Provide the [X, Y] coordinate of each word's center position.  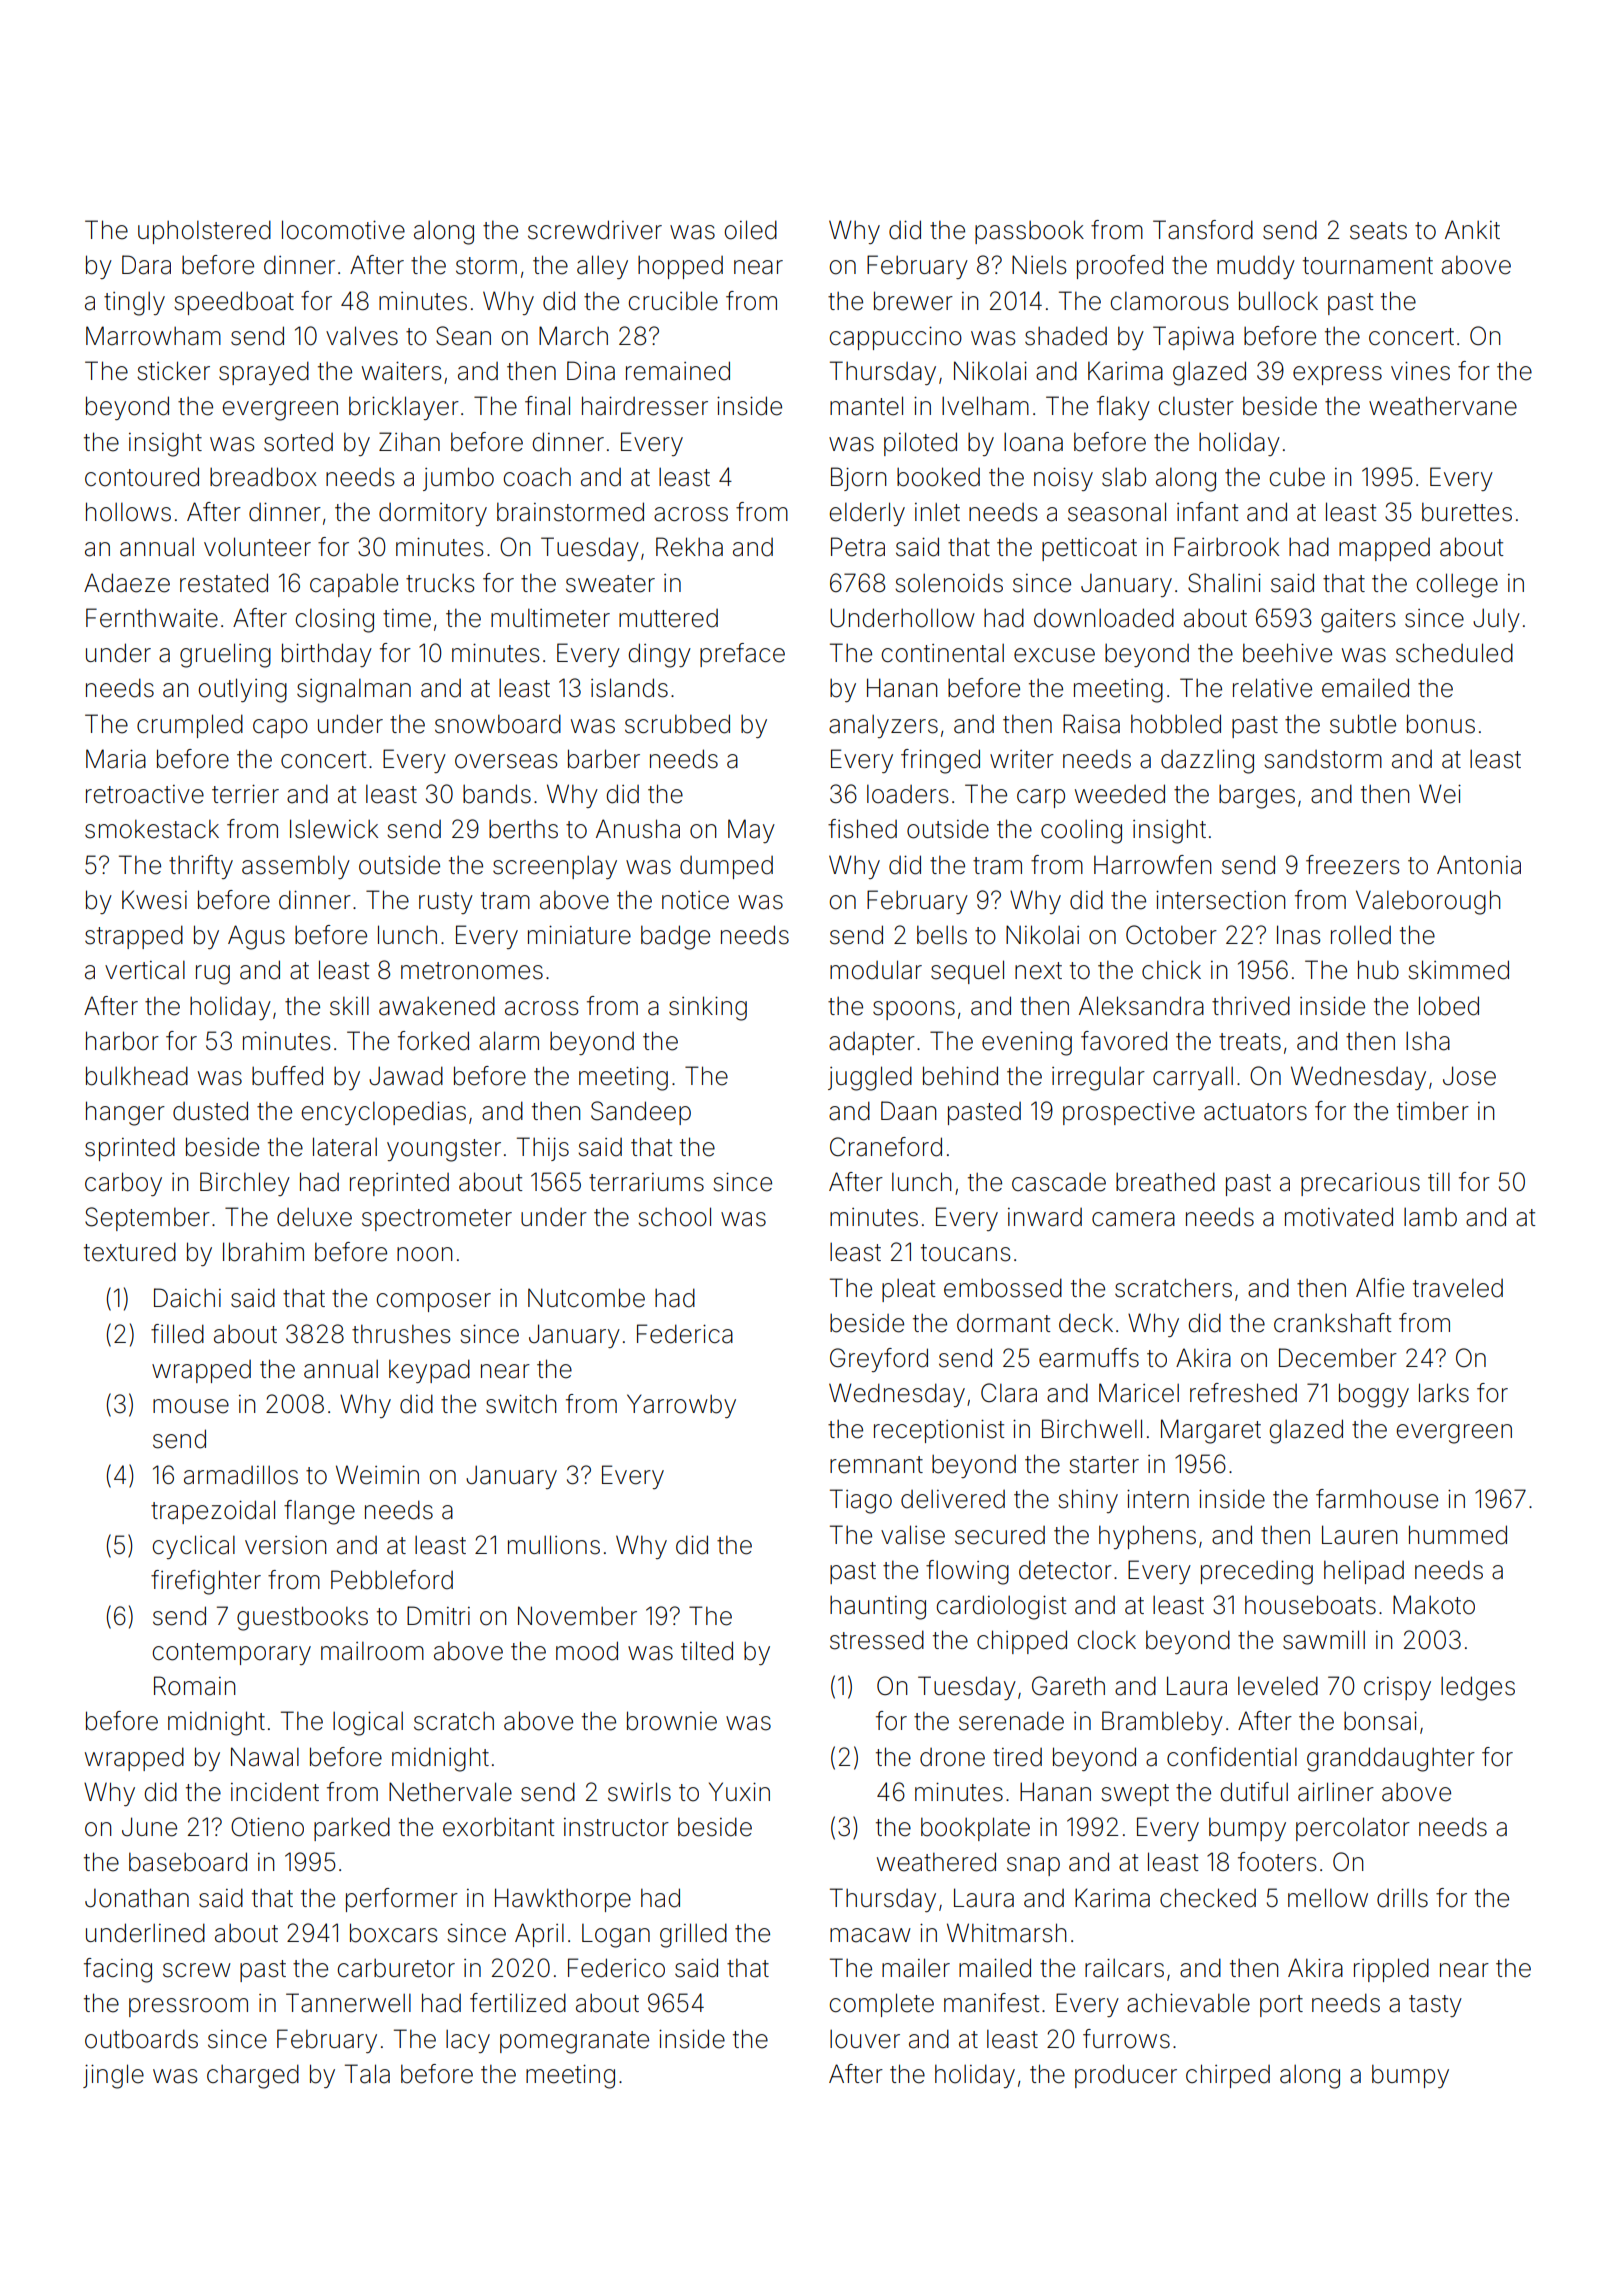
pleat [908, 1290]
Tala [367, 2074]
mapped [1384, 549]
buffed [287, 1076]
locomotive [343, 230]
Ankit [1472, 229]
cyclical [193, 1547]
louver [865, 2039]
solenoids [949, 583]
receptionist [939, 1431]
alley [602, 267]
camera [1133, 1219]
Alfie [1380, 1288]
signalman [354, 690]
